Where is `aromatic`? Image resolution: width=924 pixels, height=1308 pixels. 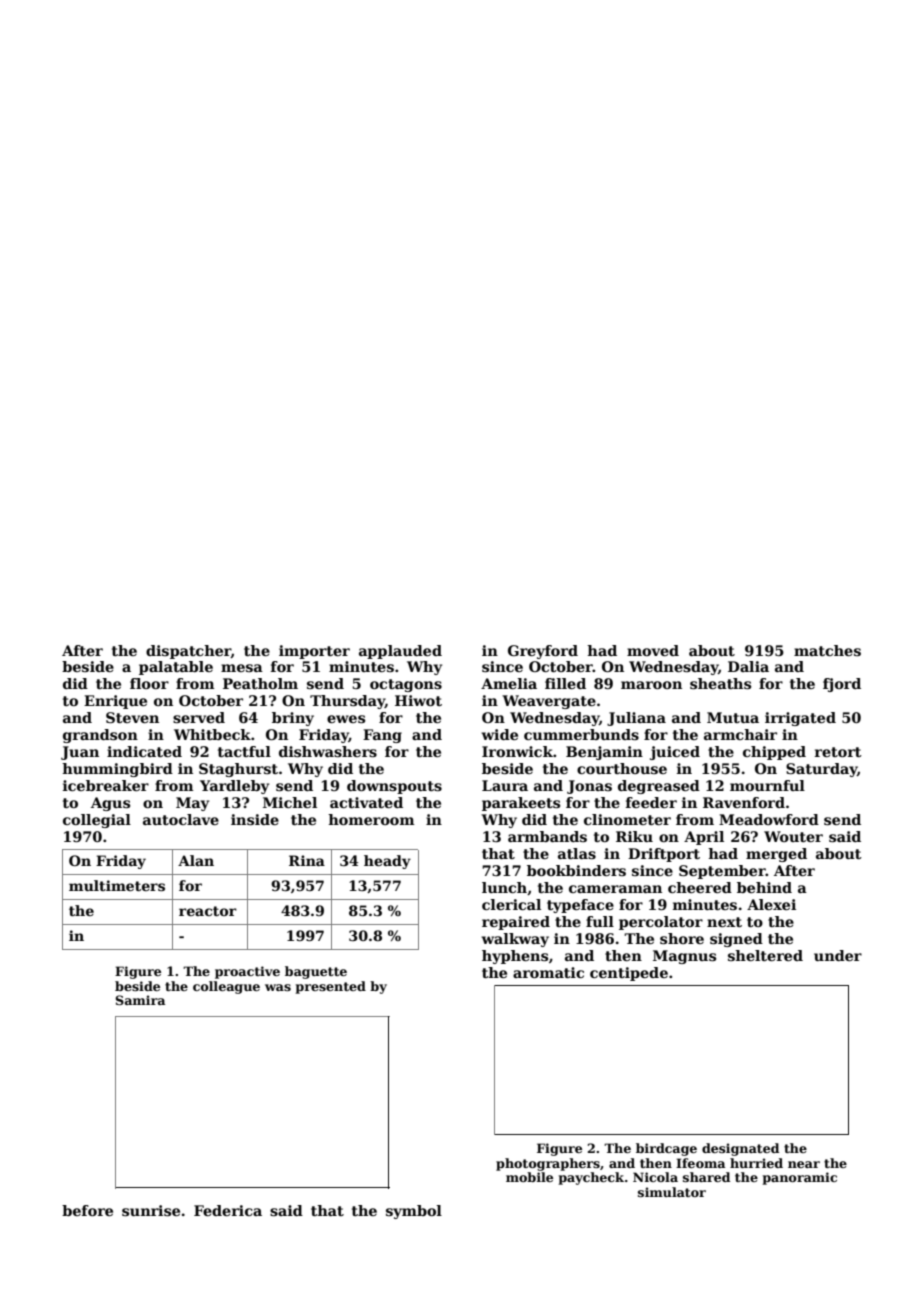
aromatic is located at coordinates (548, 972).
